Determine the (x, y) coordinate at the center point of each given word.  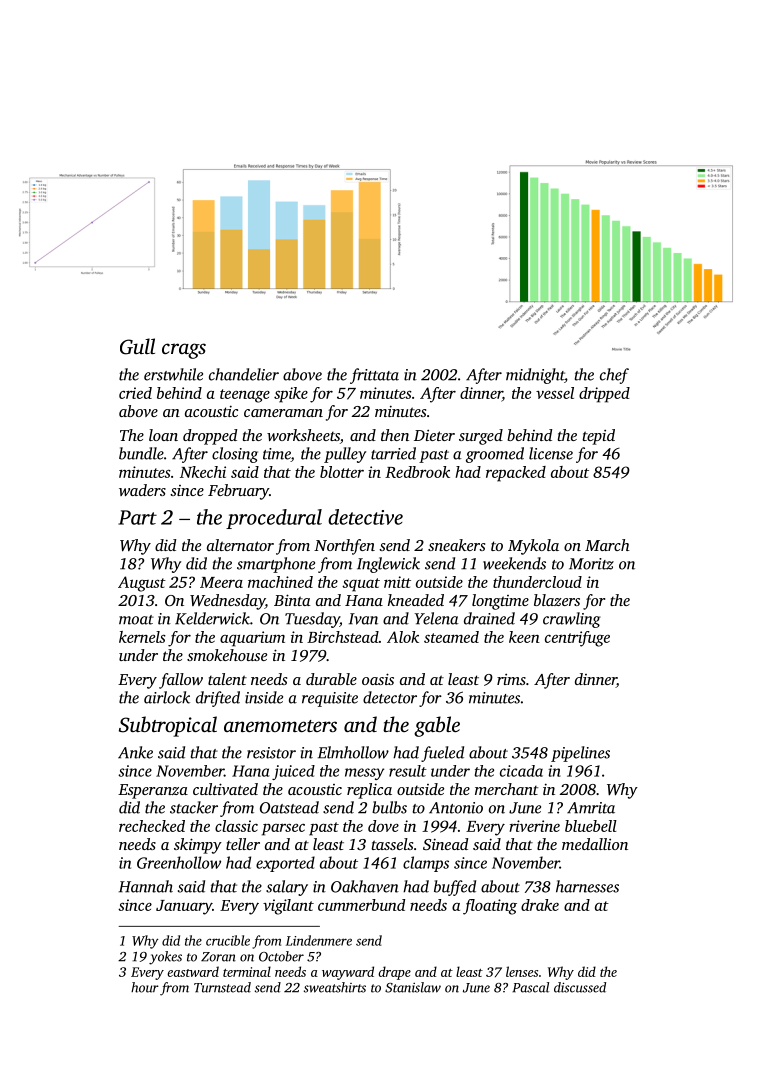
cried (135, 393)
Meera (221, 582)
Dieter (434, 435)
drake (540, 905)
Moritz (591, 564)
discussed (580, 987)
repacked (516, 474)
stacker (194, 807)
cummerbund (361, 905)
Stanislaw (413, 987)
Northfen (344, 547)
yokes (165, 958)
